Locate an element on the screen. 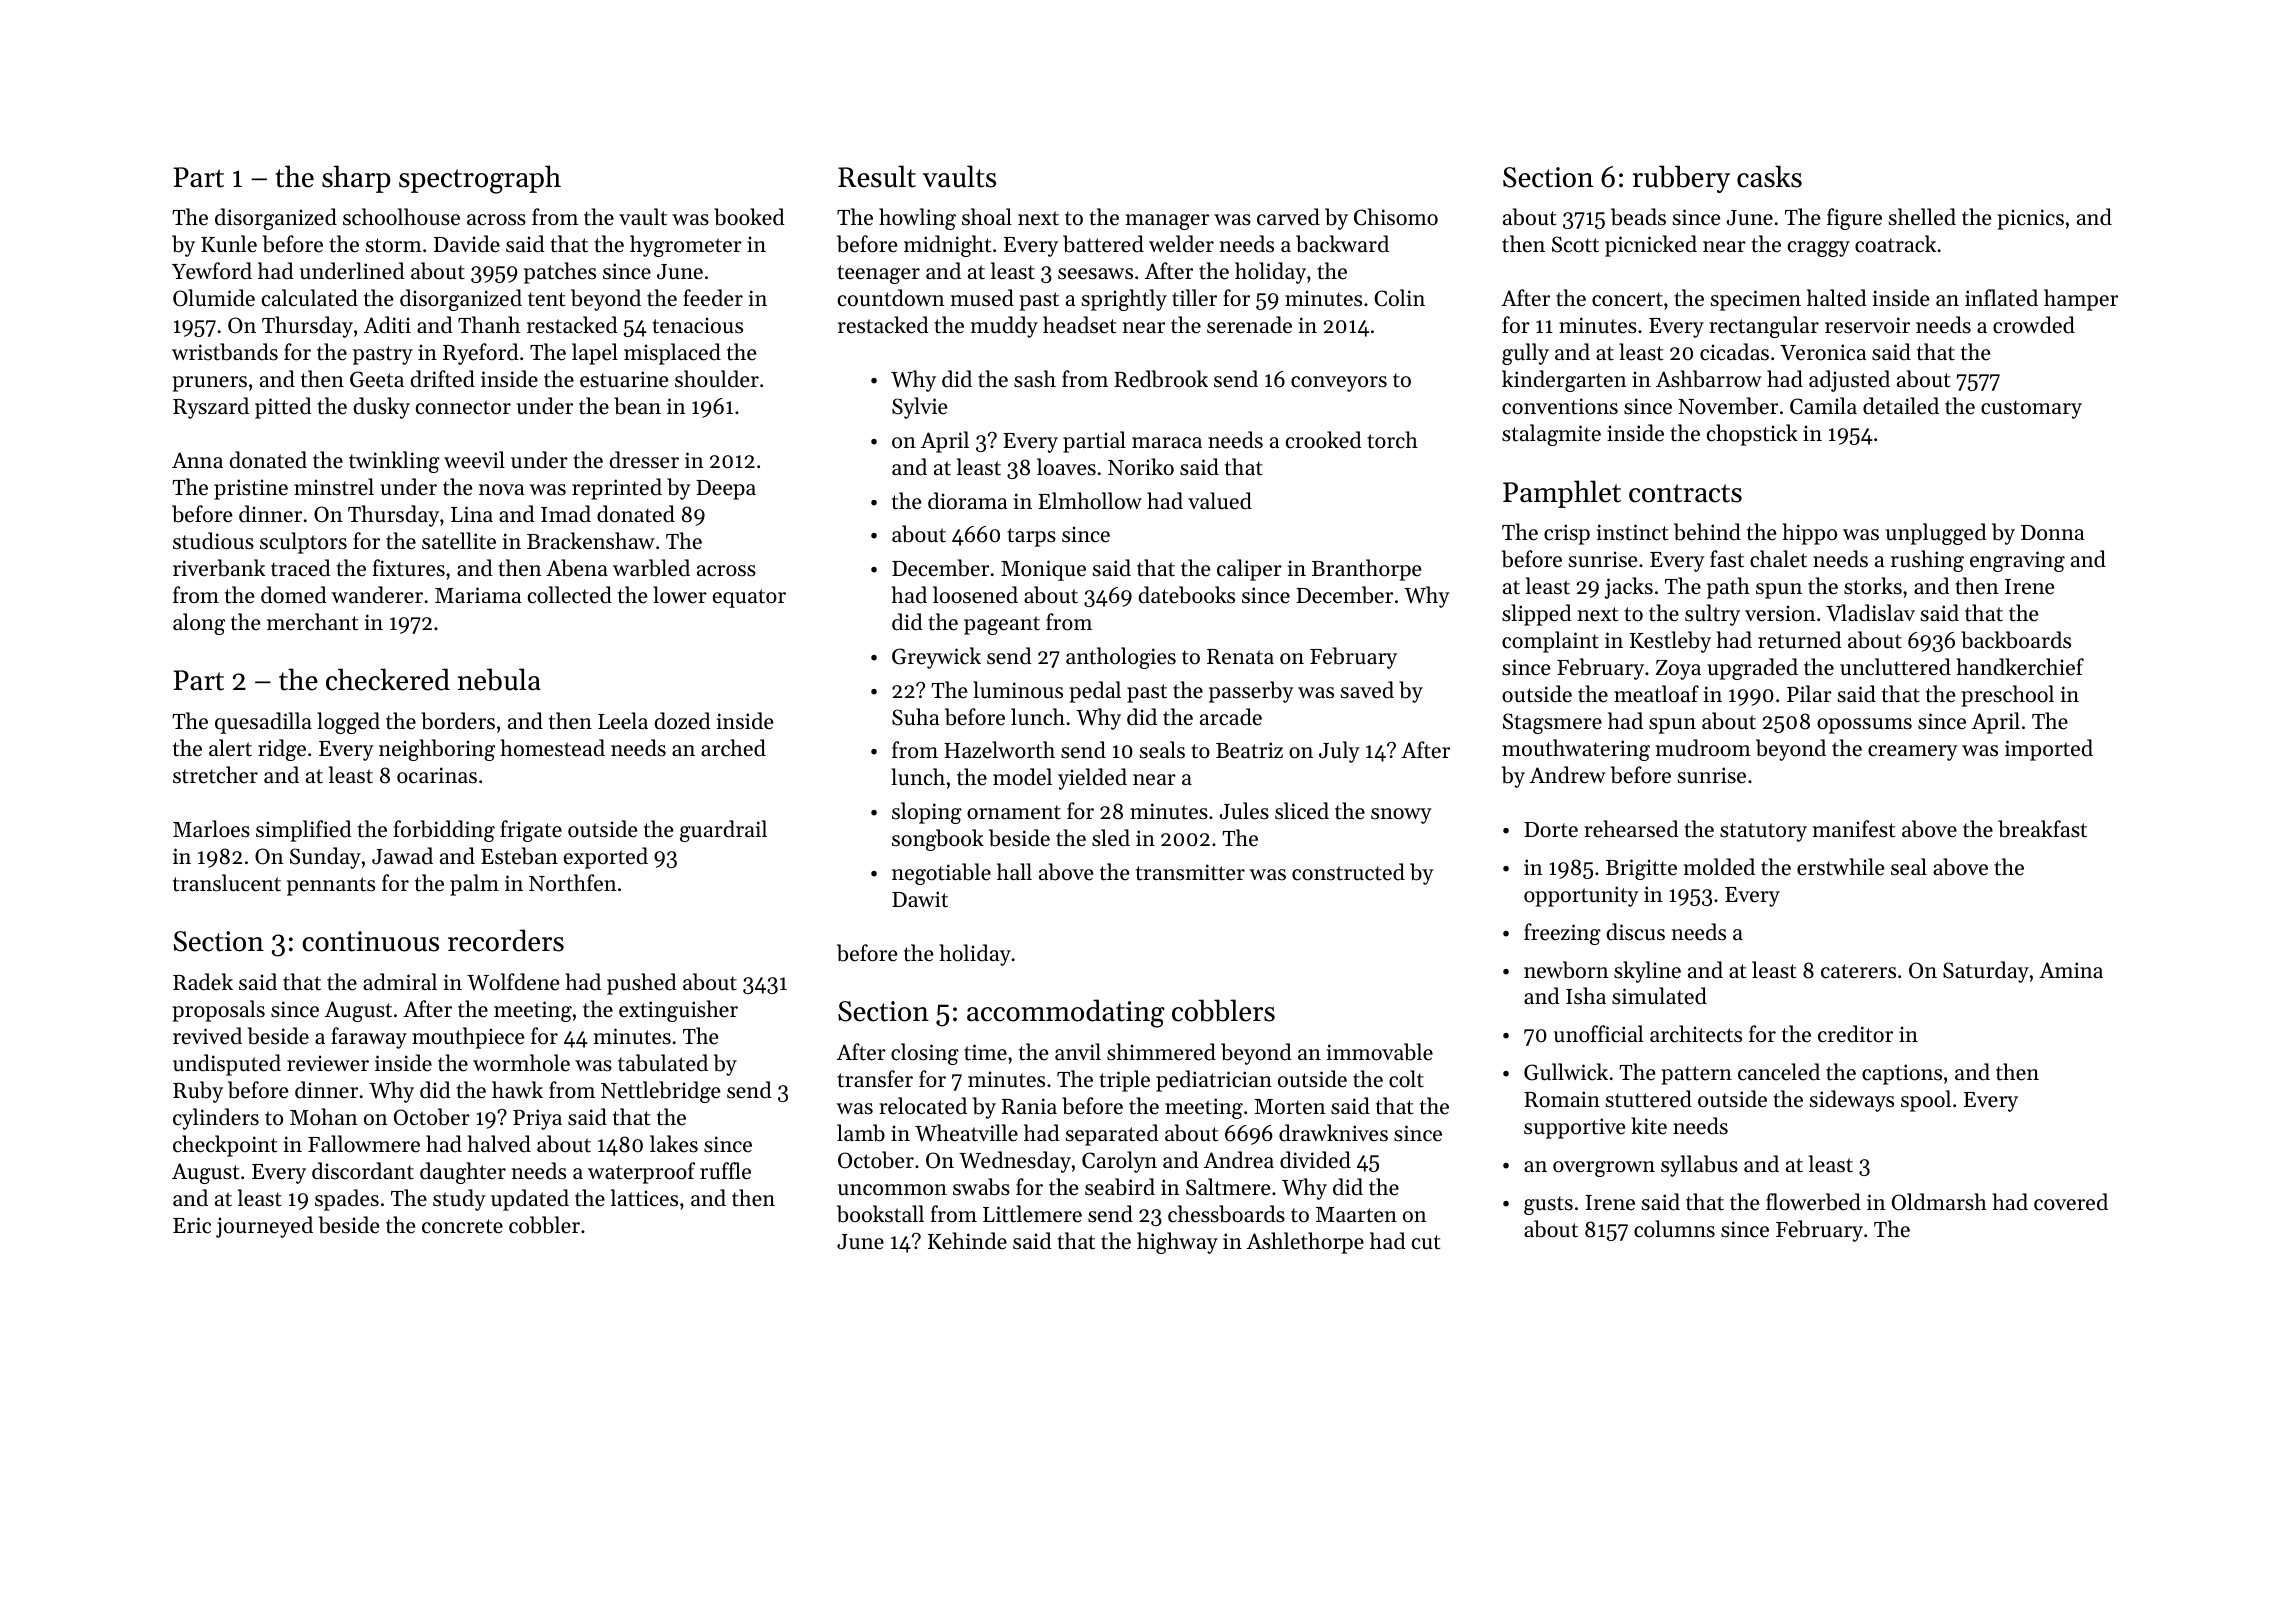 The image size is (2292, 1620). concrete is located at coordinates (462, 1226).
